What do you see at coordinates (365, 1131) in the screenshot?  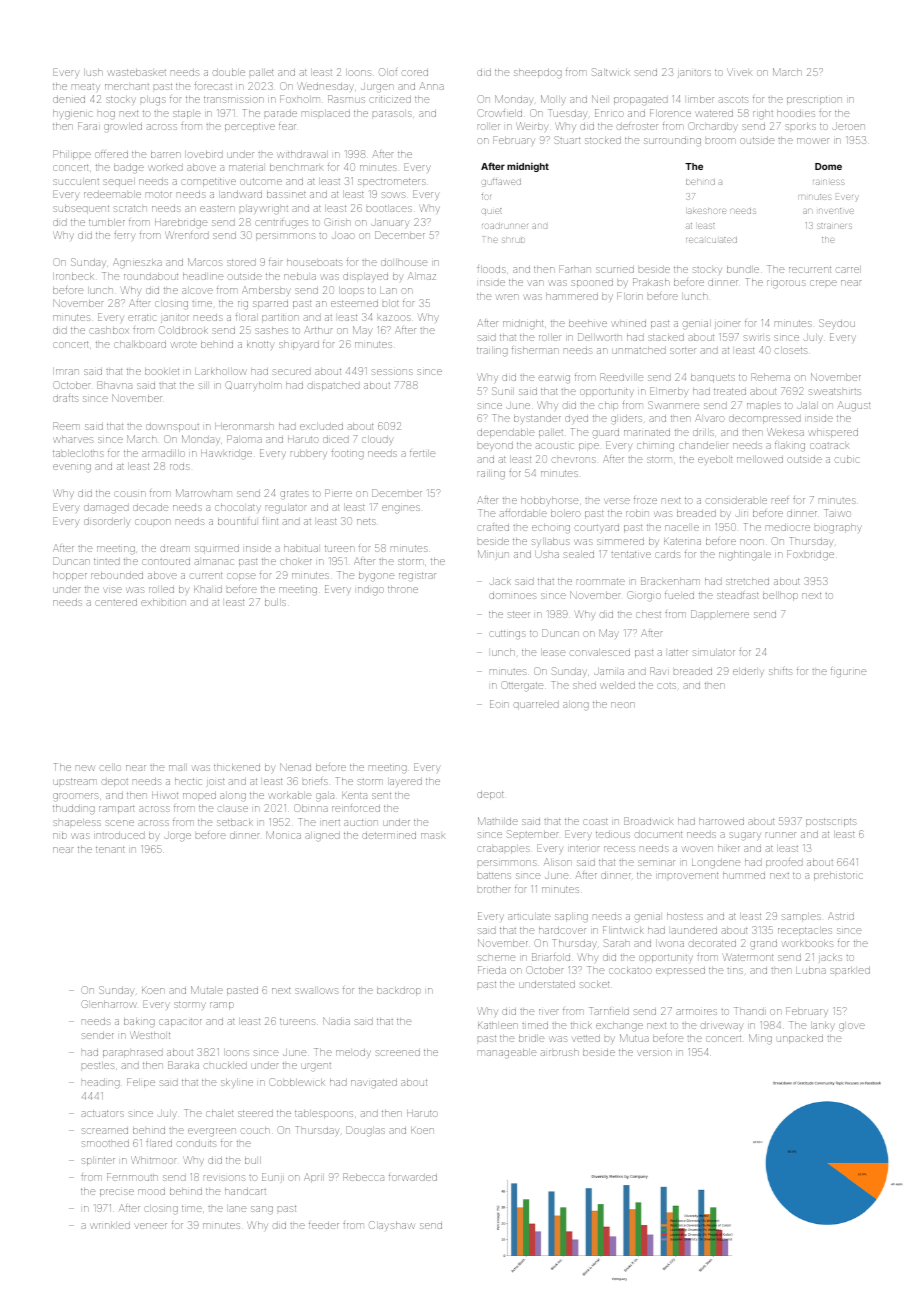 I see `Douglas` at bounding box center [365, 1131].
